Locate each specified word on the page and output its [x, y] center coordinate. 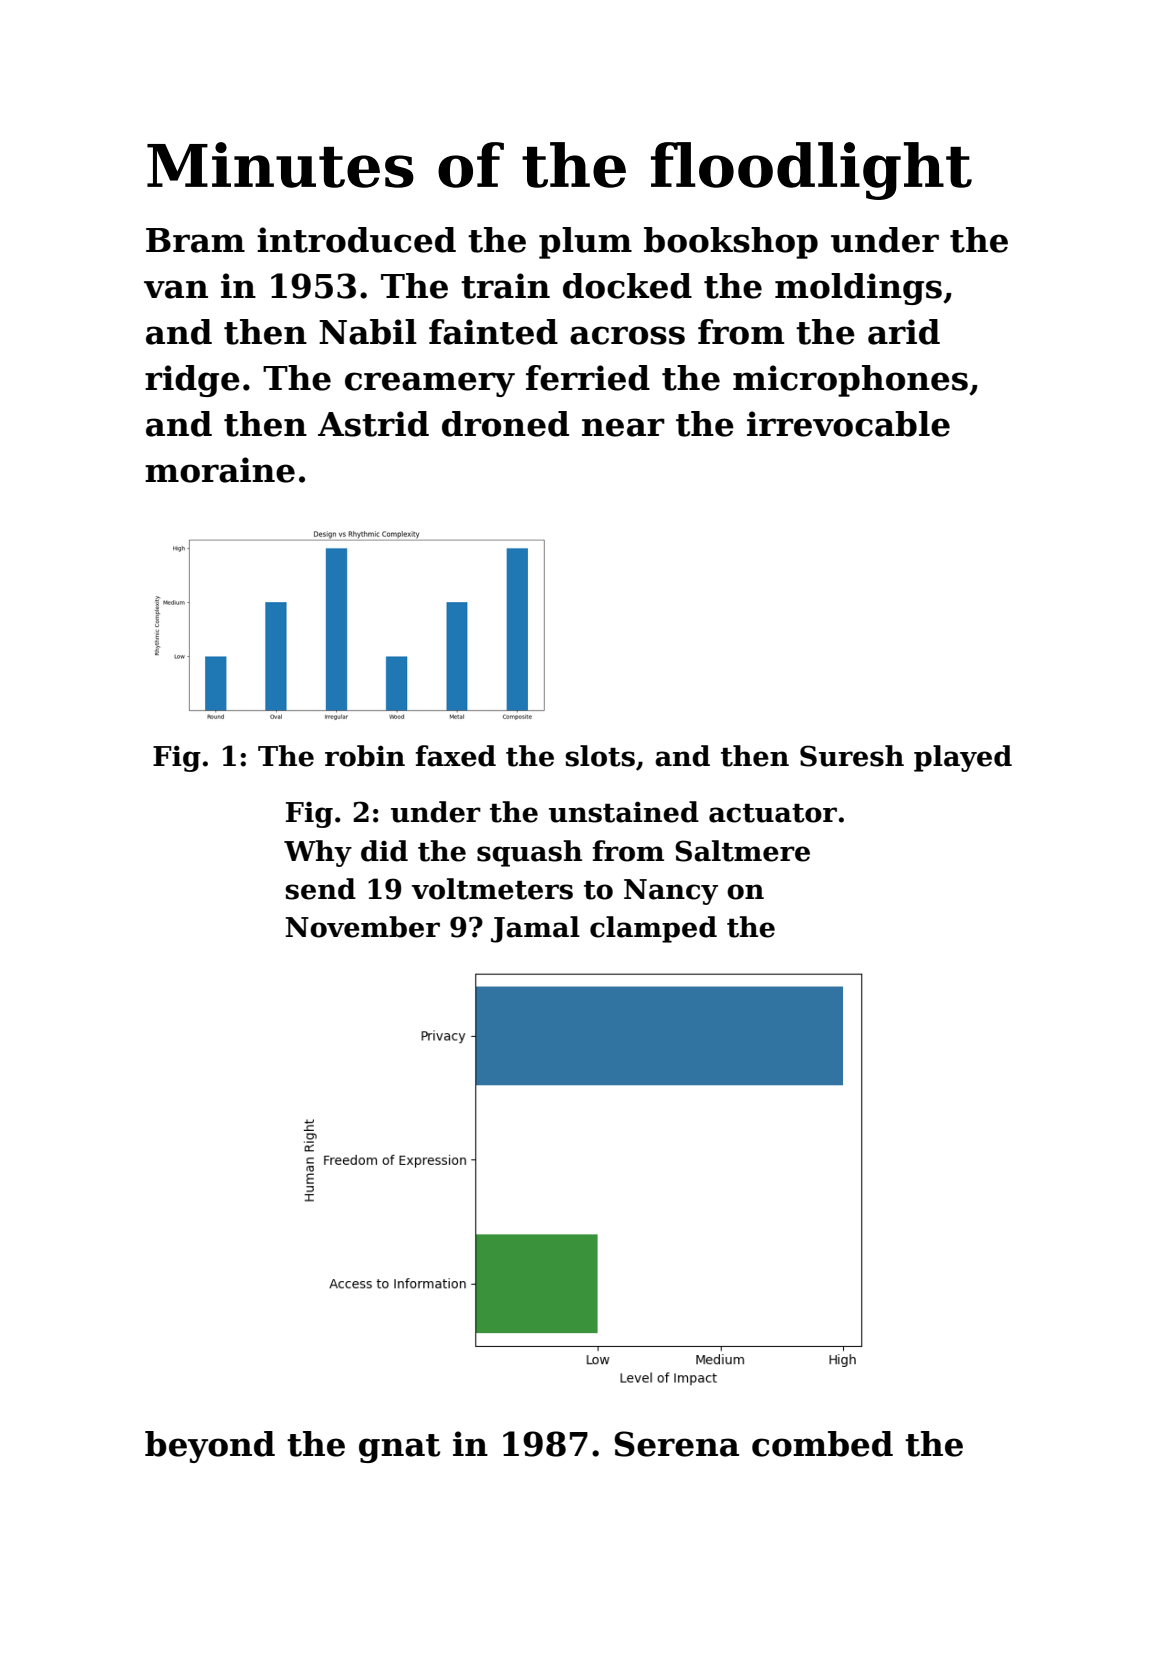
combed [822, 1444]
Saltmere [742, 851]
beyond [210, 1447]
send [321, 889]
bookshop [731, 243]
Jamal [535, 929]
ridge [192, 381]
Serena [676, 1444]
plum [585, 243]
